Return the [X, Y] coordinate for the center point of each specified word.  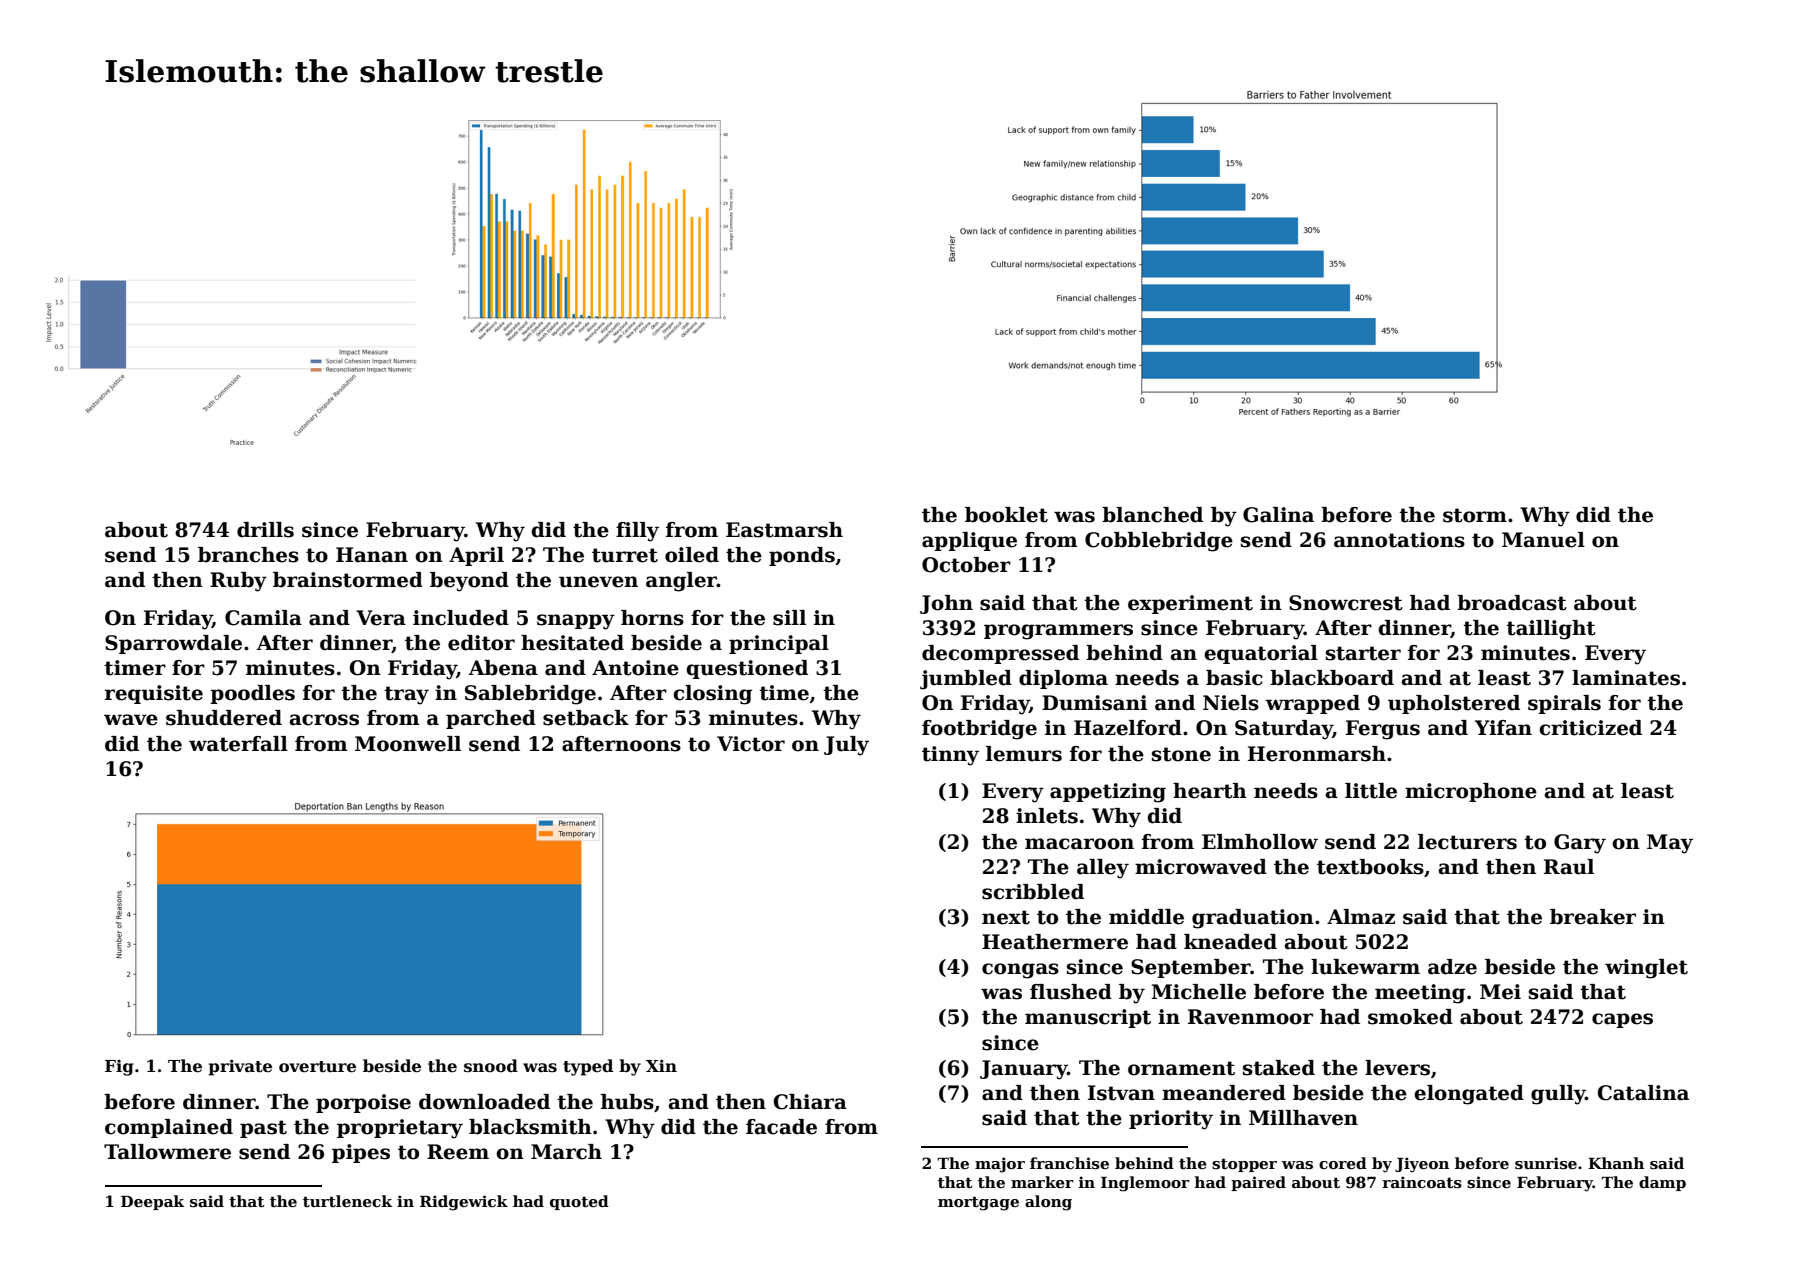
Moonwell [408, 744]
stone [1181, 754]
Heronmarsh [1317, 754]
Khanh [1616, 1163]
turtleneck [347, 1201]
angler [681, 582]
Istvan [1121, 1093]
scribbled [1033, 892]
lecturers [1467, 842]
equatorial [1261, 654]
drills [265, 530]
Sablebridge [530, 695]
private [240, 1068]
